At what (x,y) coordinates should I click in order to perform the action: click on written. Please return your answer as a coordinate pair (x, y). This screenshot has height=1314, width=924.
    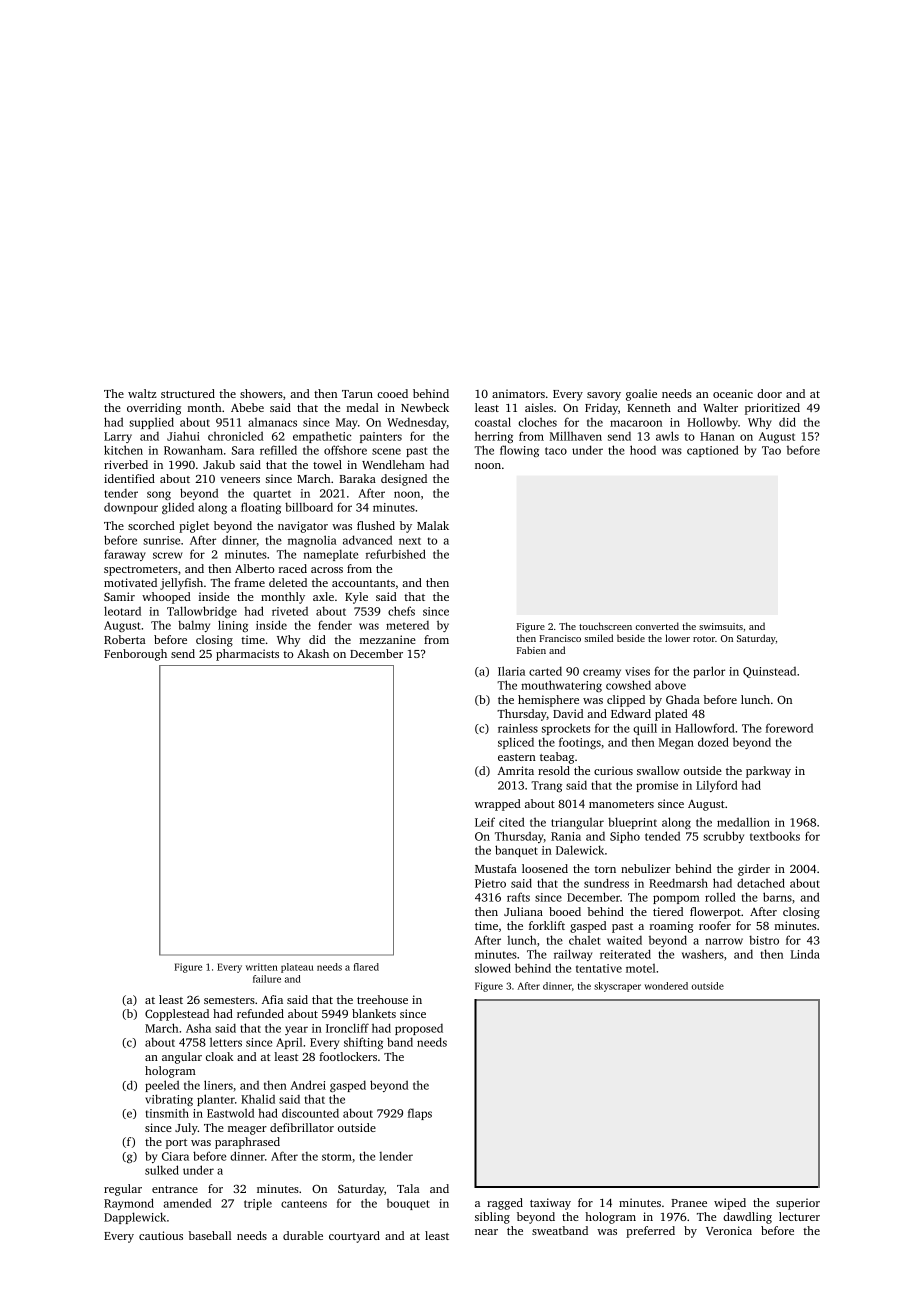
    Looking at the image, I should click on (262, 967).
